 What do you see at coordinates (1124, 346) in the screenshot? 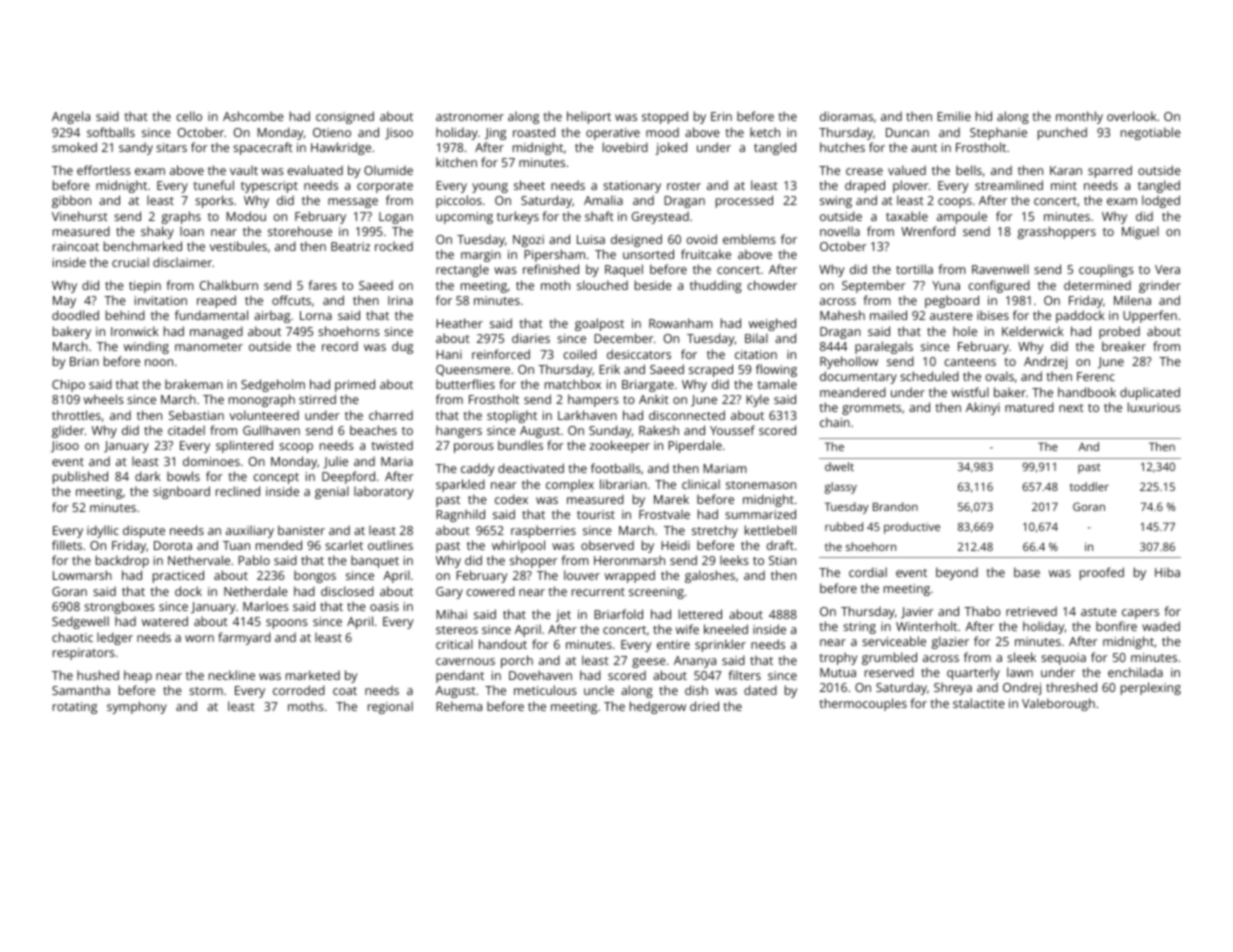
I see `breaker` at bounding box center [1124, 346].
